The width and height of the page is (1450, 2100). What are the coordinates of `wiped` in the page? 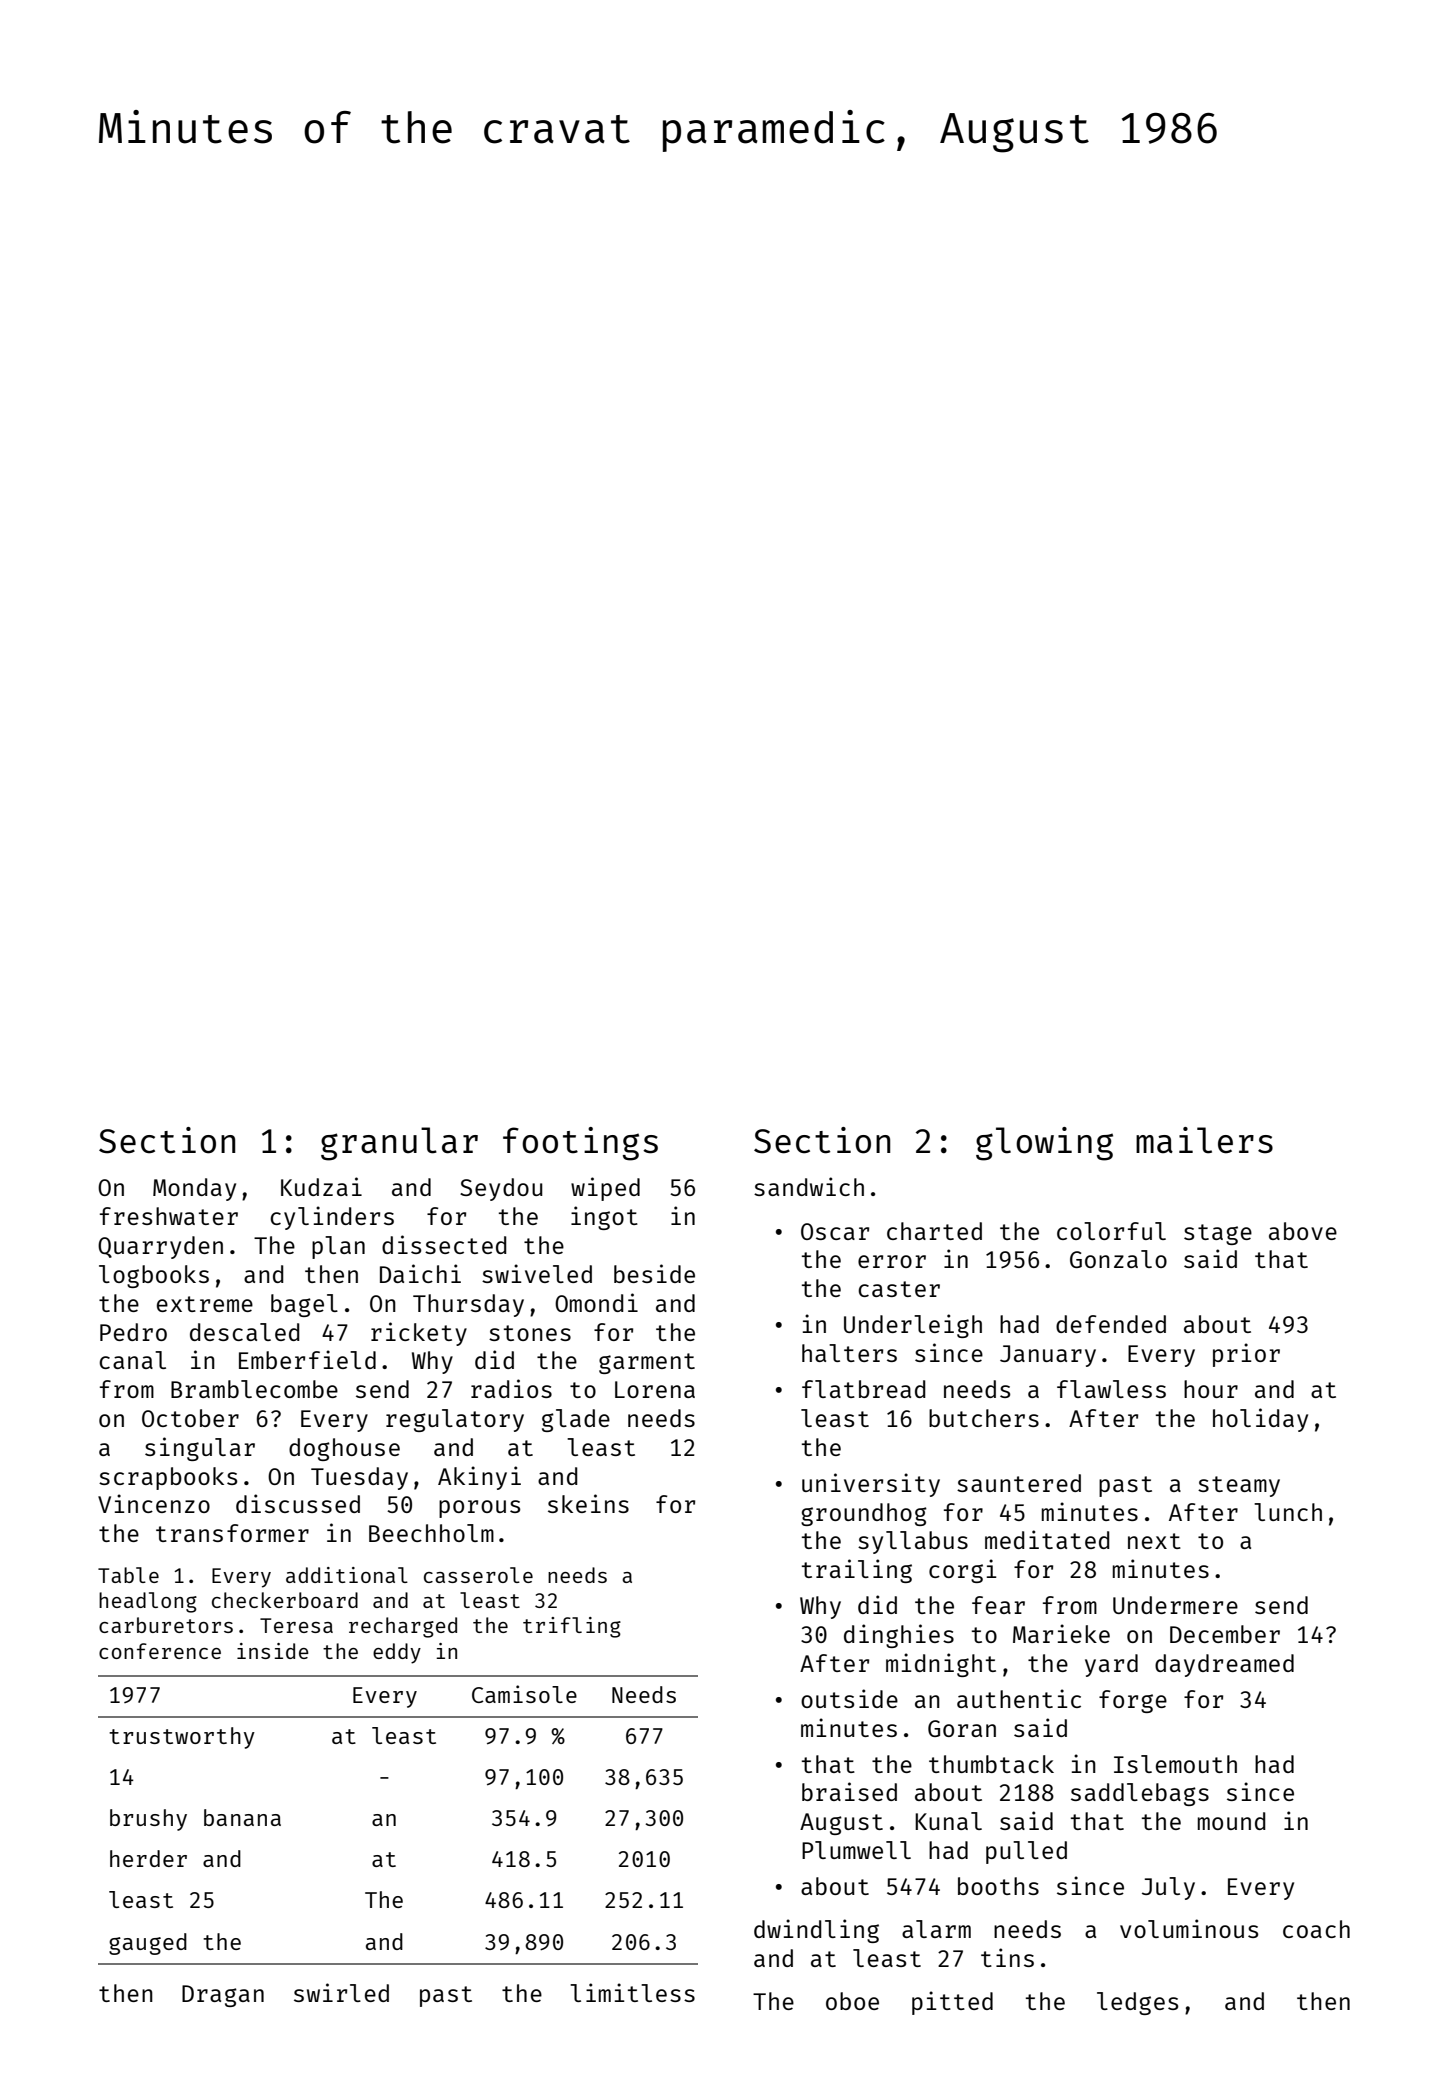 It's located at (605, 1189).
